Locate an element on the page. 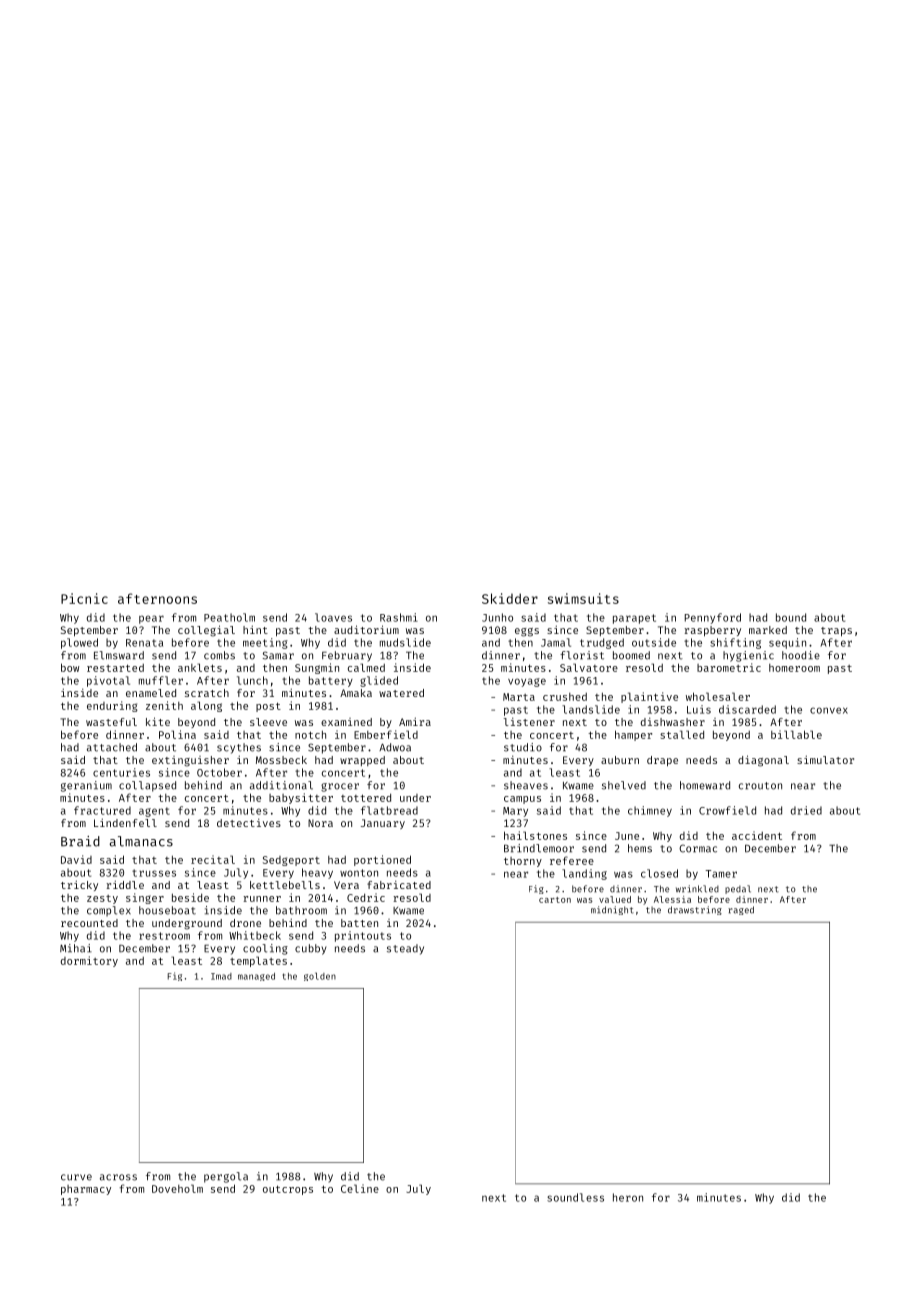  swimsuits is located at coordinates (583, 598).
